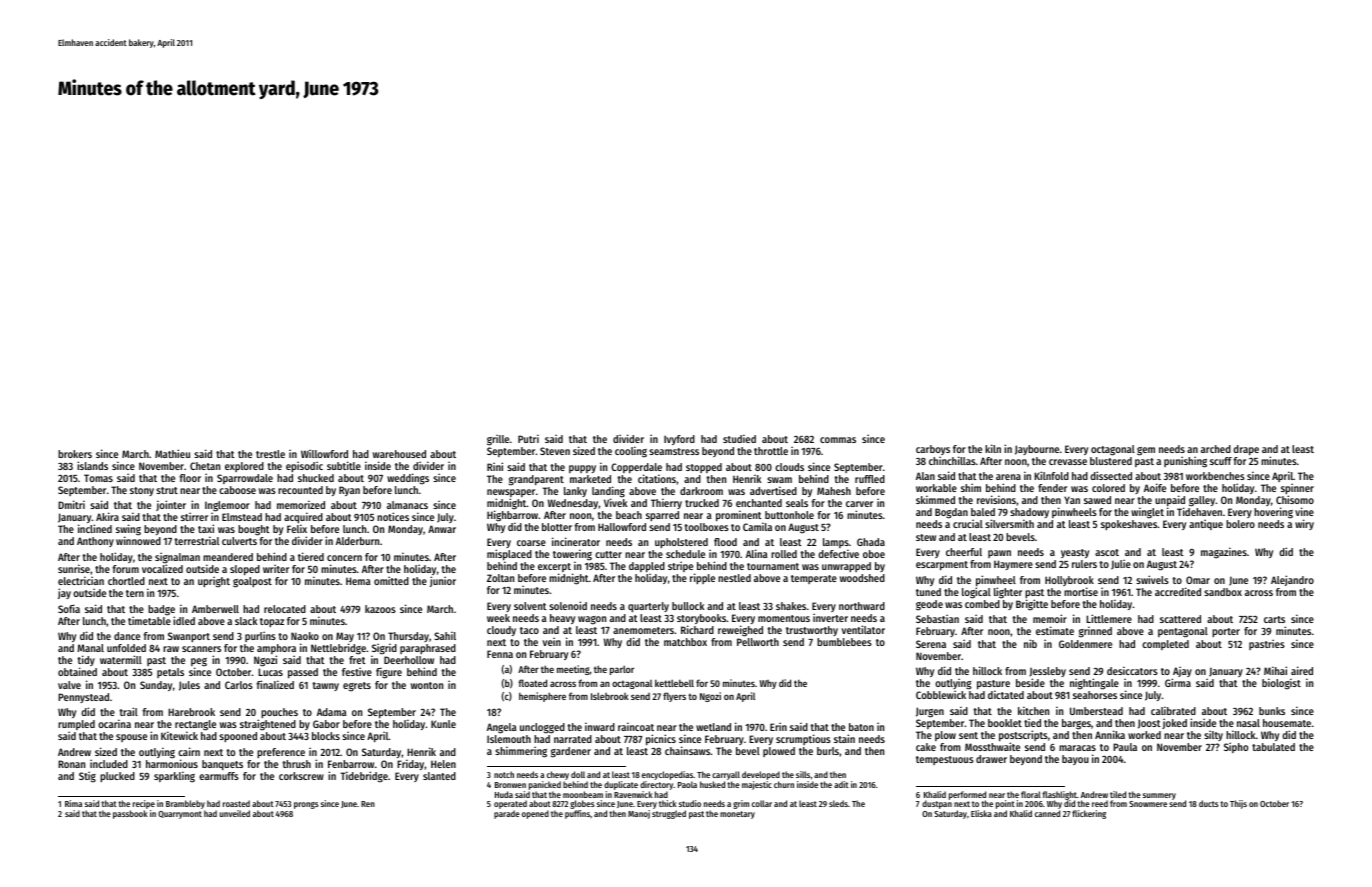 This document has height=887, width=1372. I want to click on Dmitri, so click(71, 504).
